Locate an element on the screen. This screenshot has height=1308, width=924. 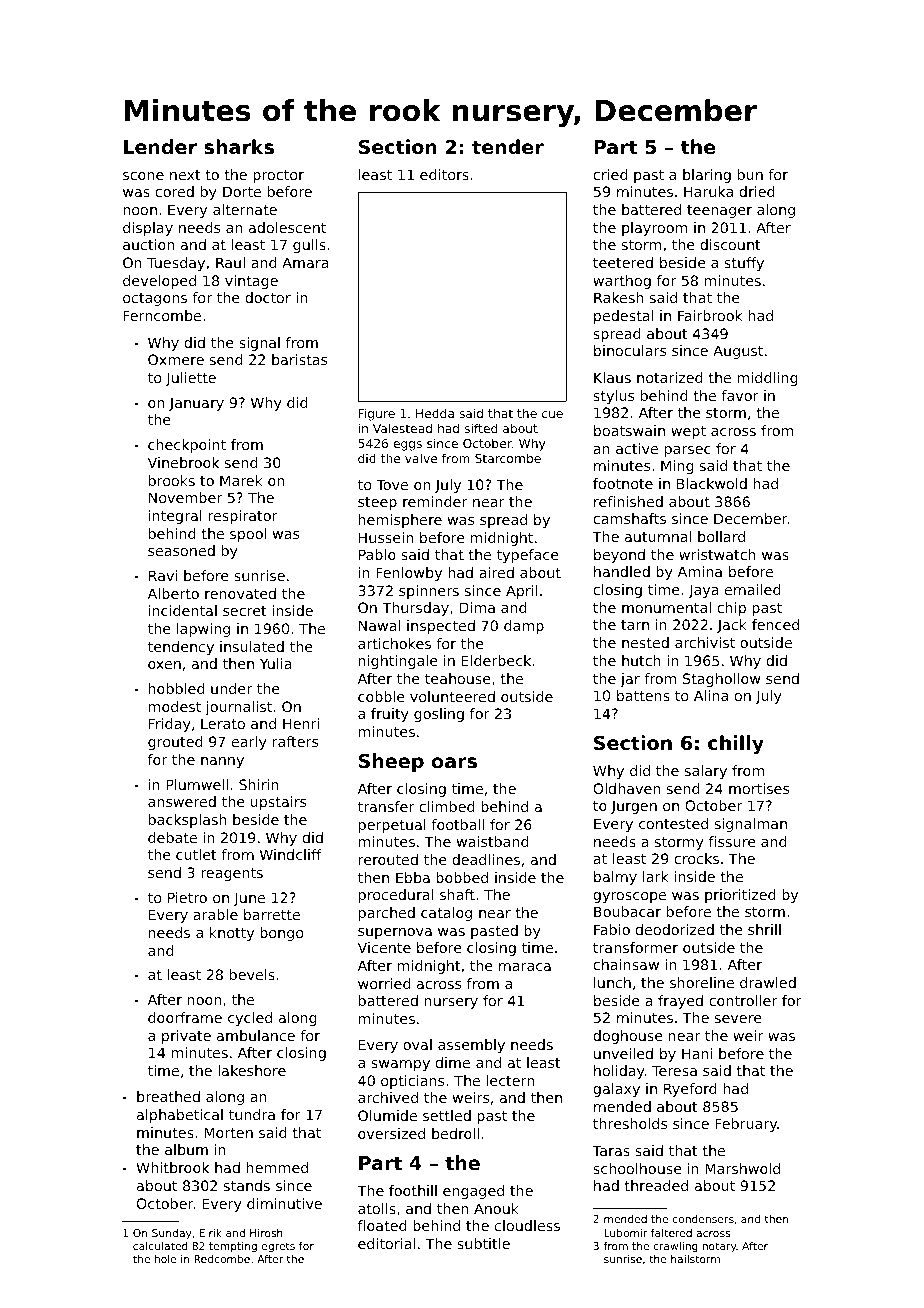
Nawal is located at coordinates (379, 625).
